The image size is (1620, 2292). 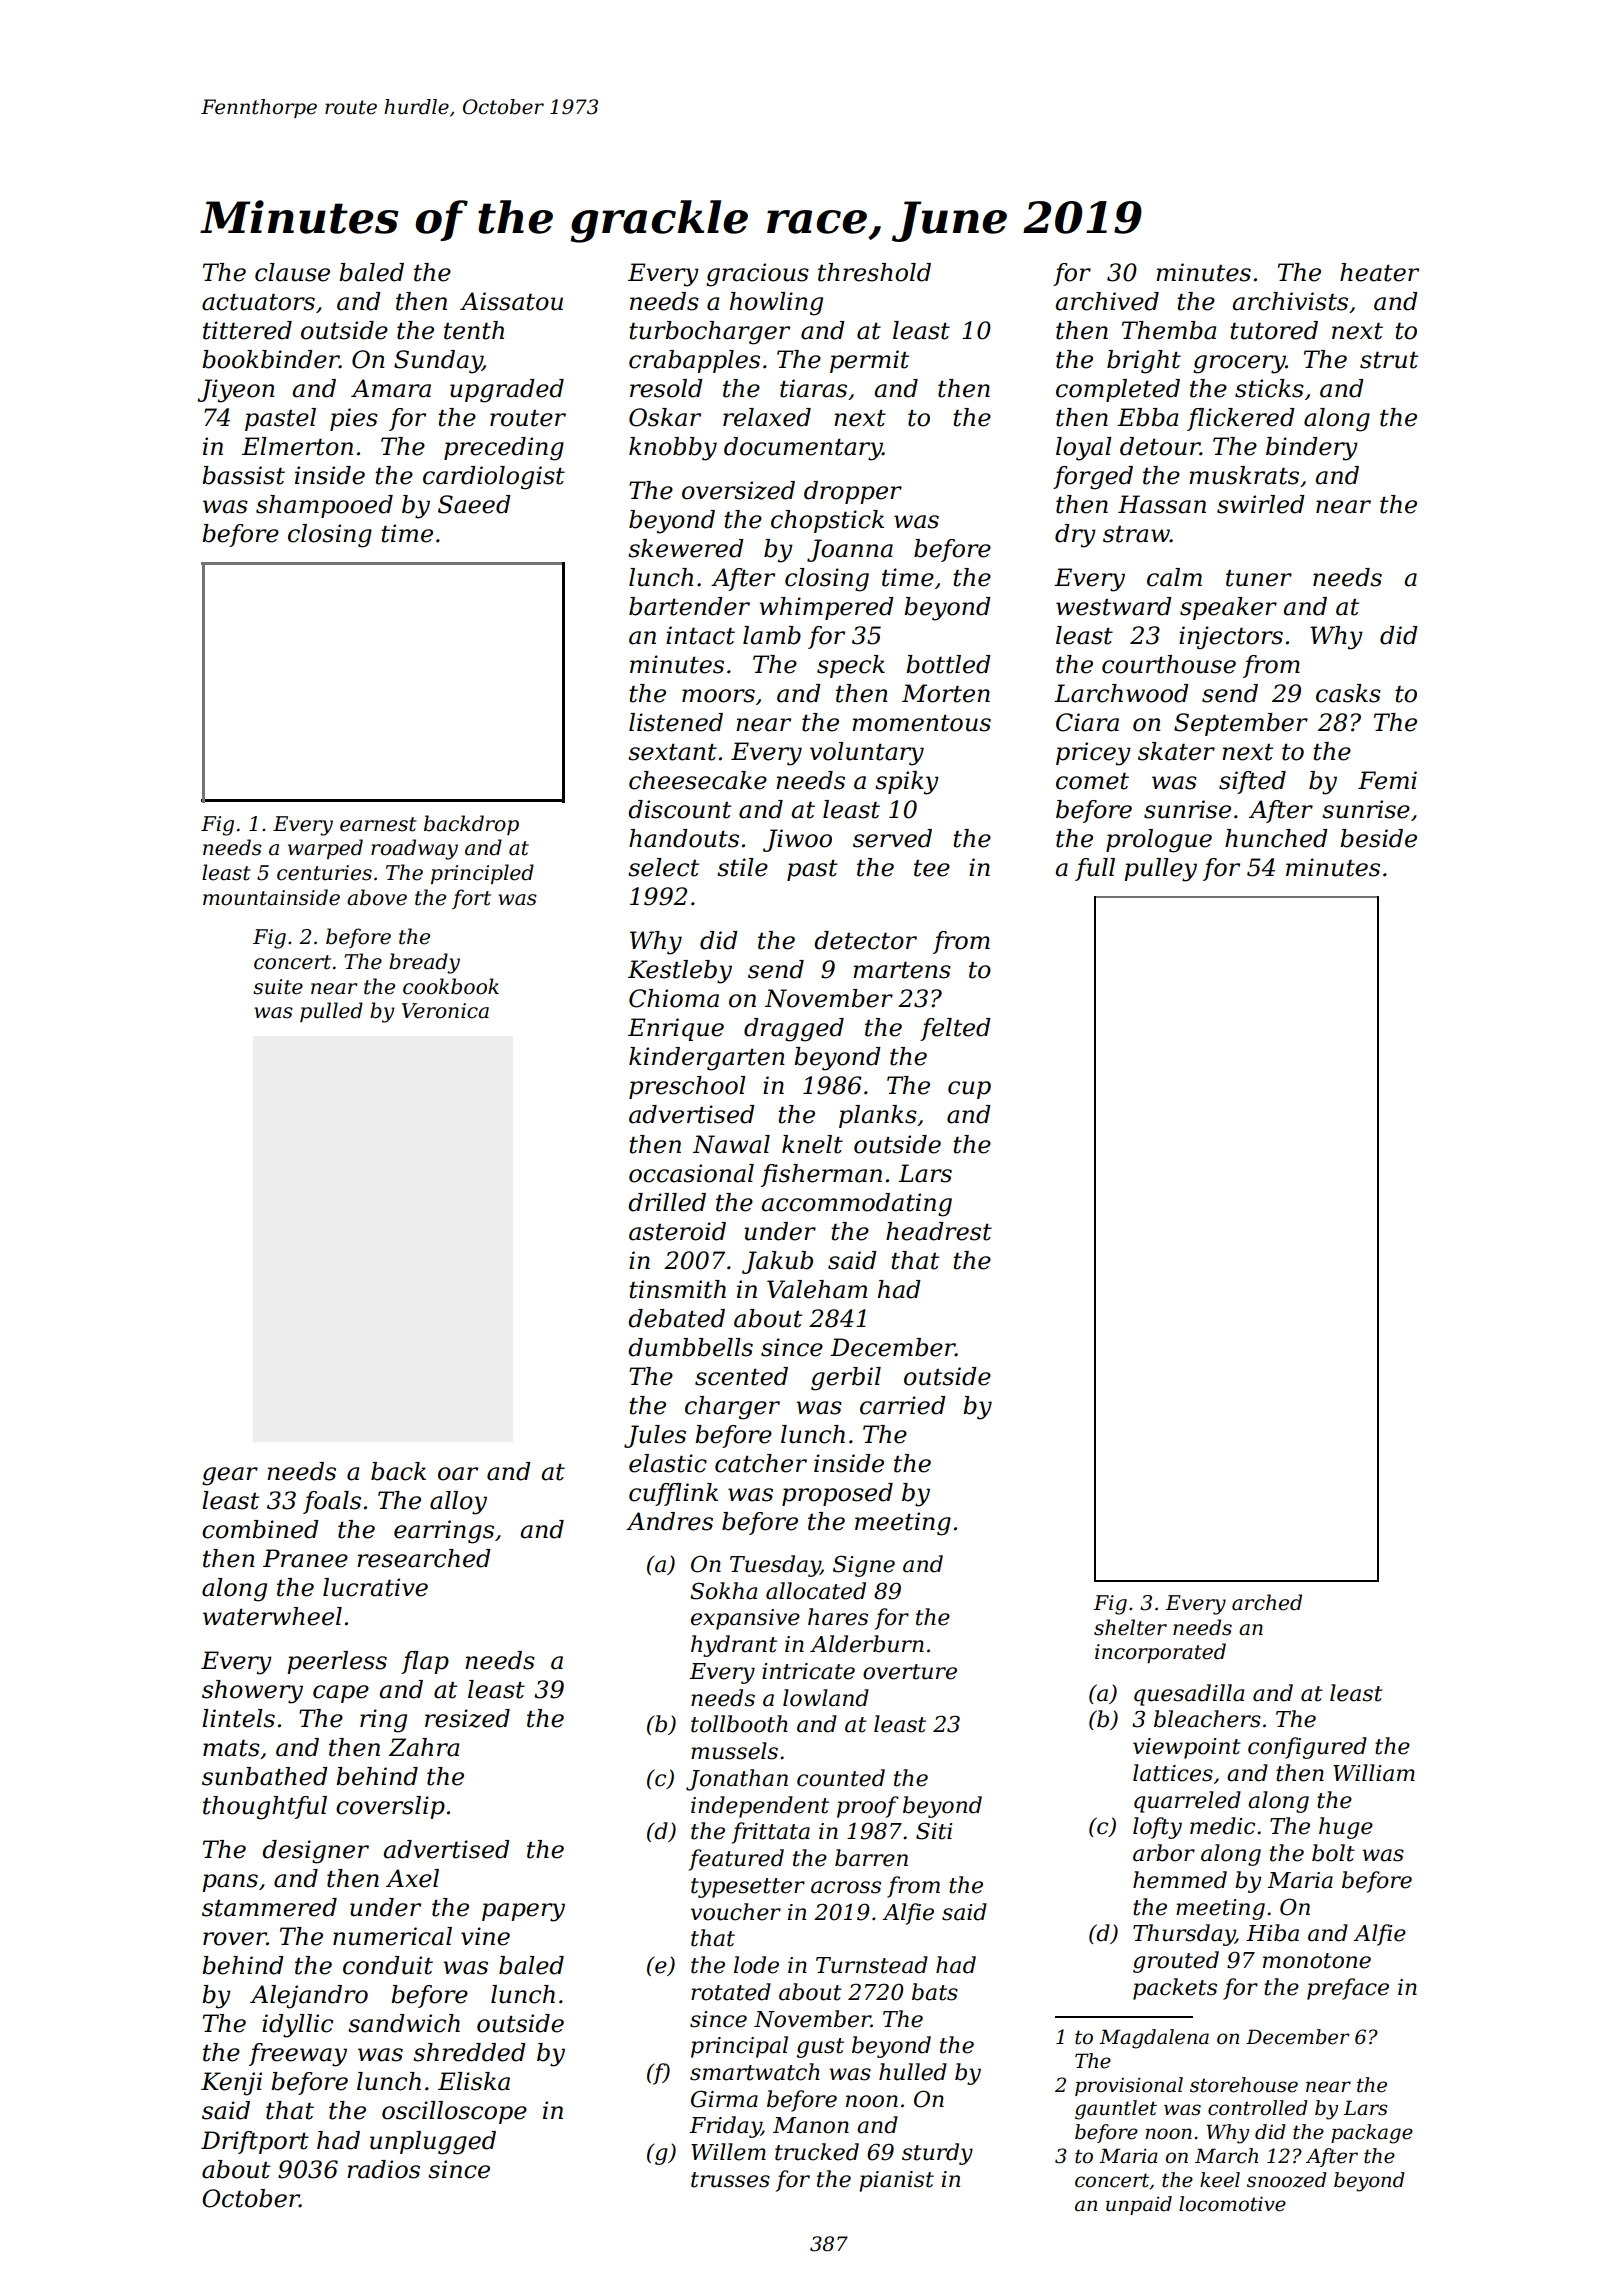 What do you see at coordinates (255, 2142) in the page?
I see `Driftport` at bounding box center [255, 2142].
